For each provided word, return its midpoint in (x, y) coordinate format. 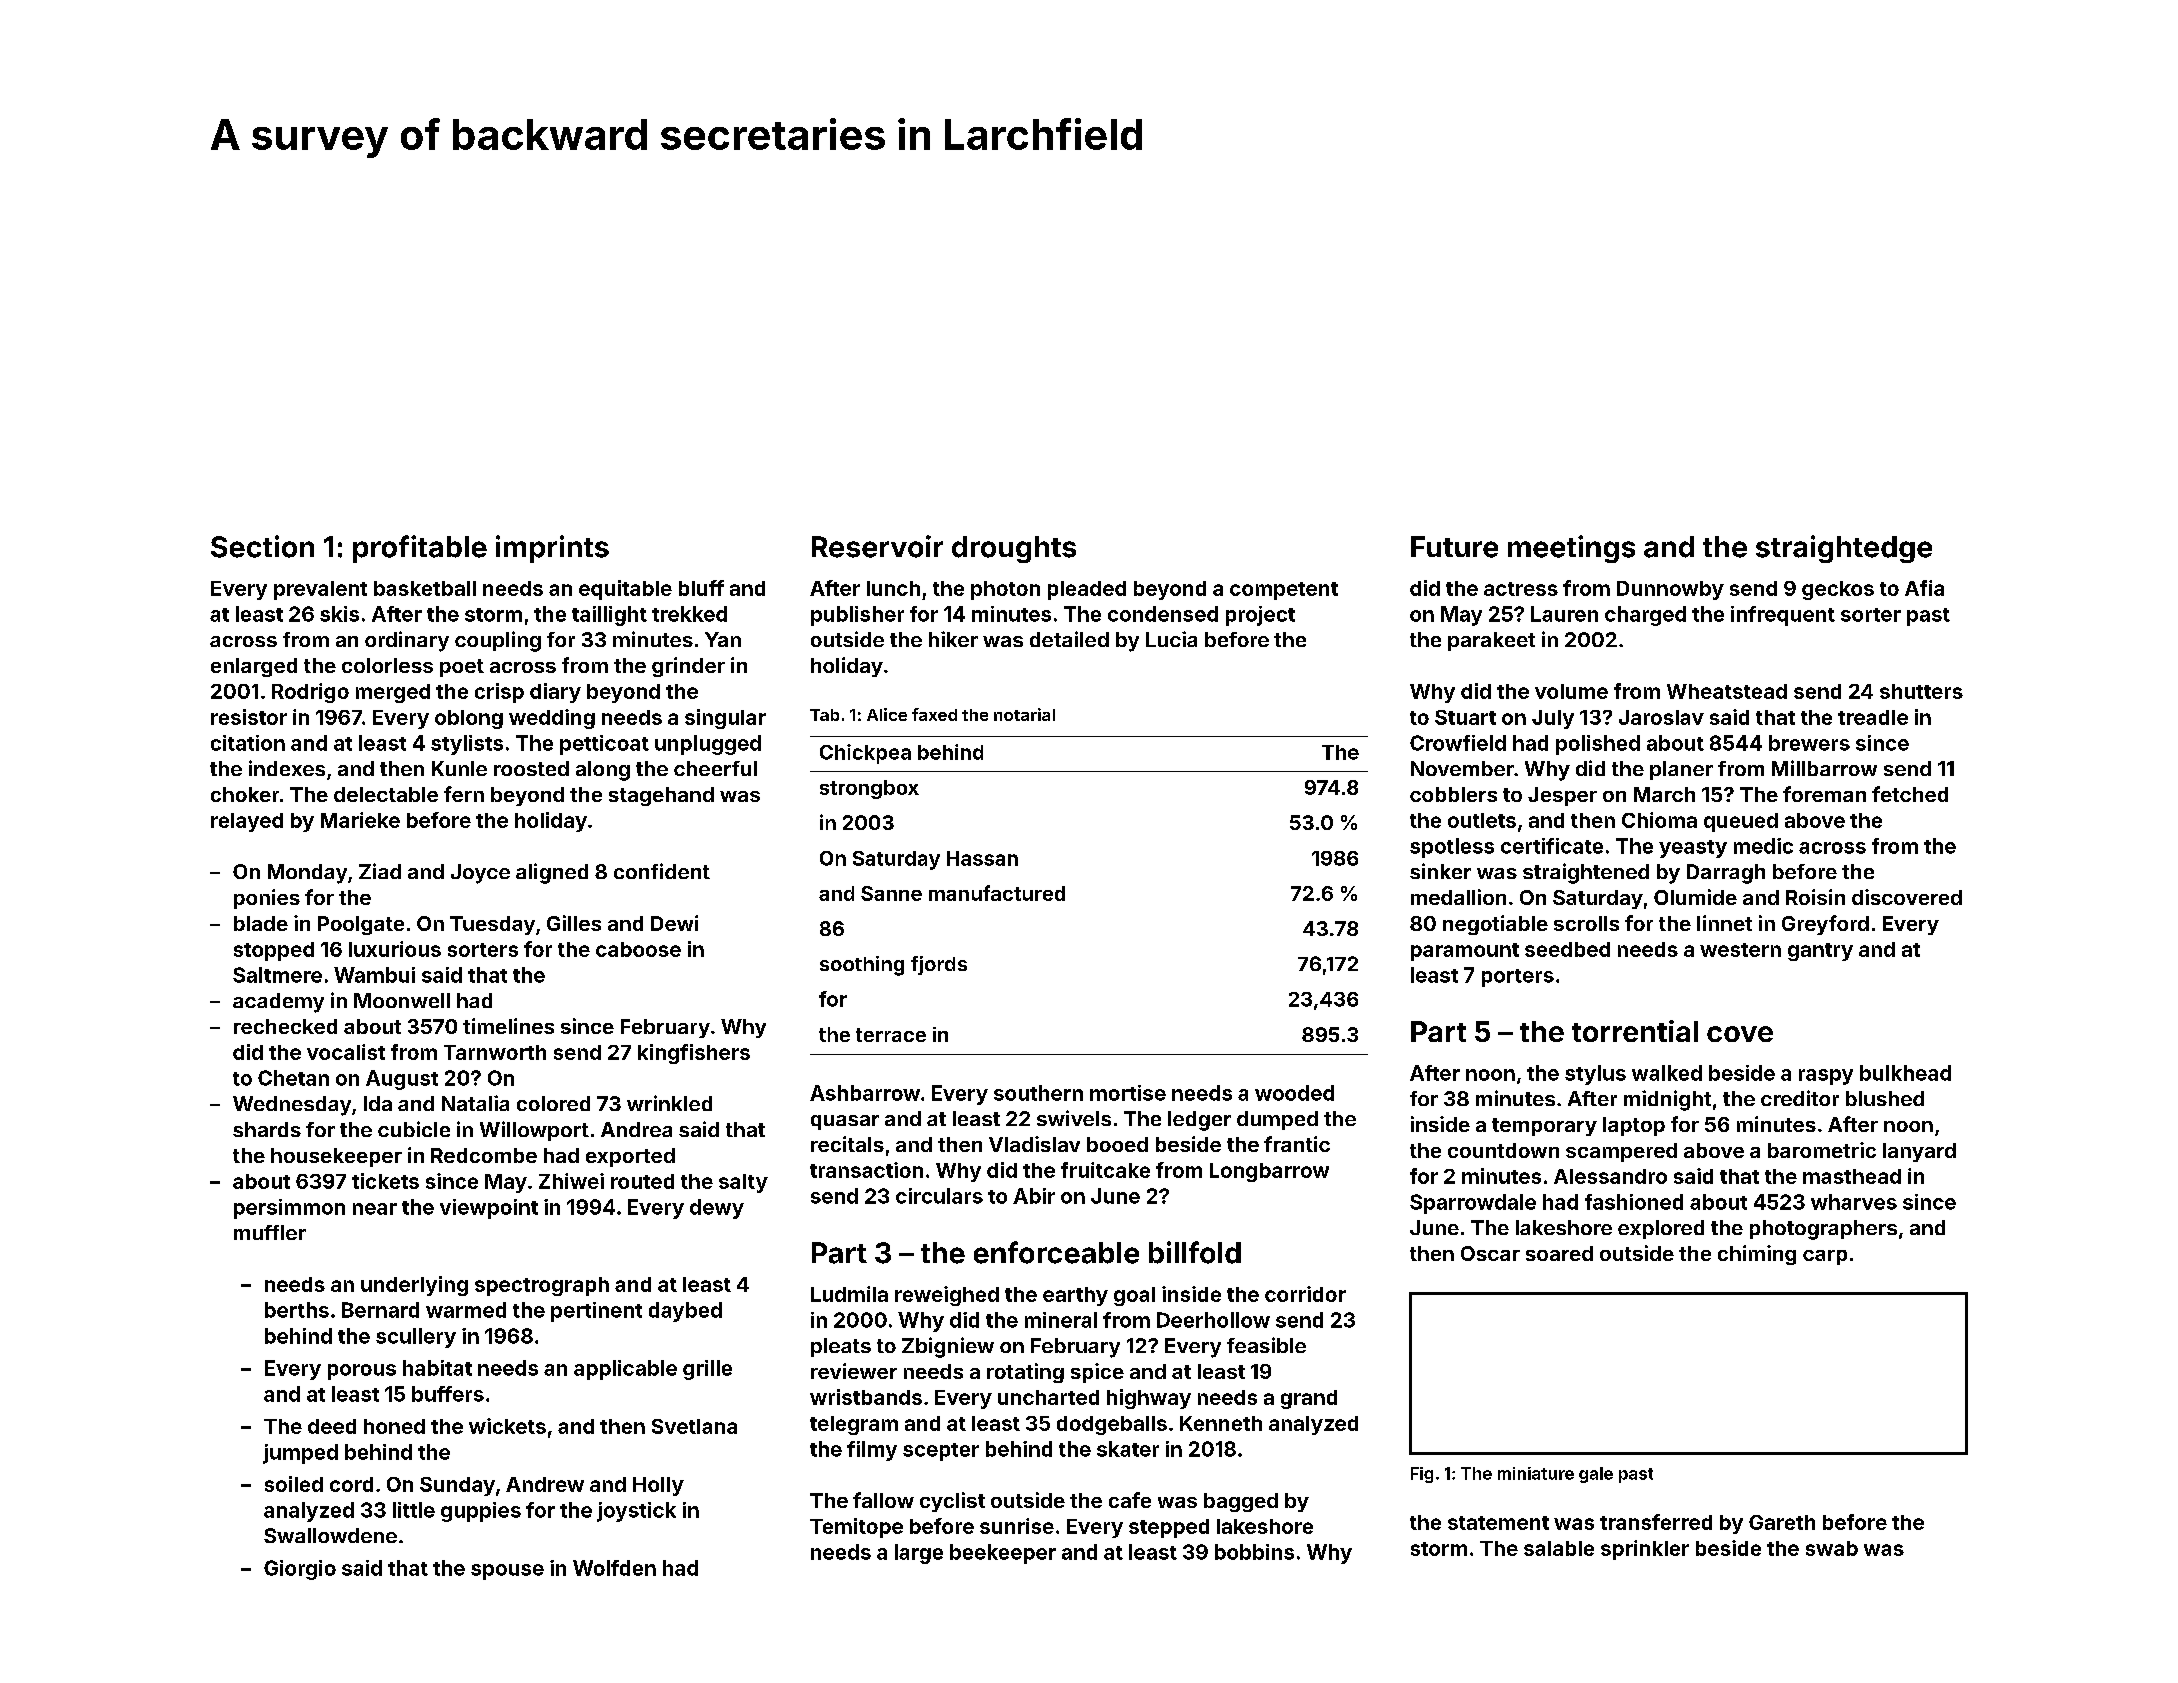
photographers (1823, 1230)
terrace (891, 1035)
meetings (1571, 549)
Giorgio (300, 1570)
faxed (934, 714)
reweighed (947, 1296)
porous (362, 1372)
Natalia (475, 1103)
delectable (386, 794)
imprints (552, 549)
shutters (1921, 691)
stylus (1595, 1075)
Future (1454, 547)
